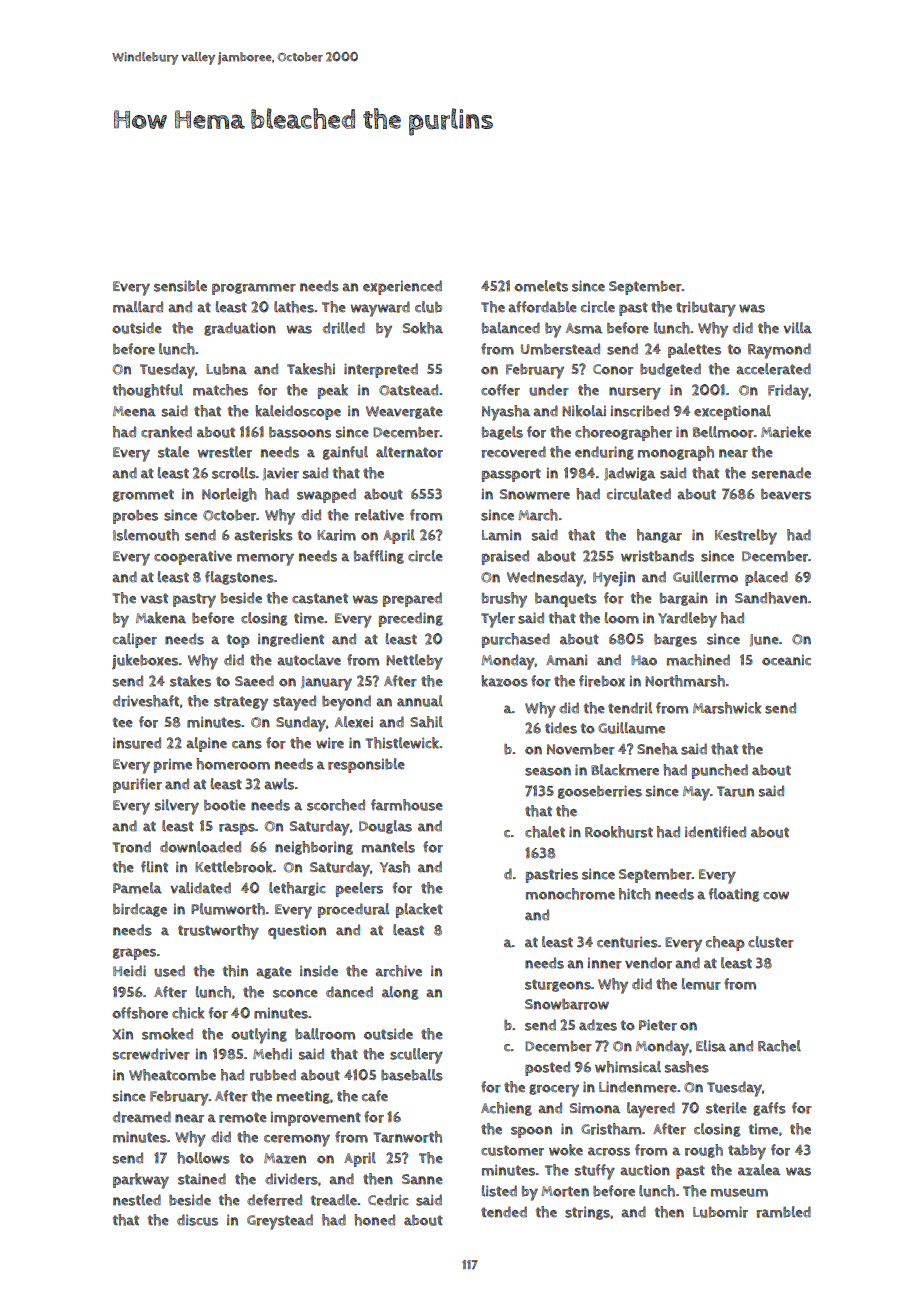 The height and width of the image is (1308, 924). I want to click on Guillermo, so click(705, 577).
